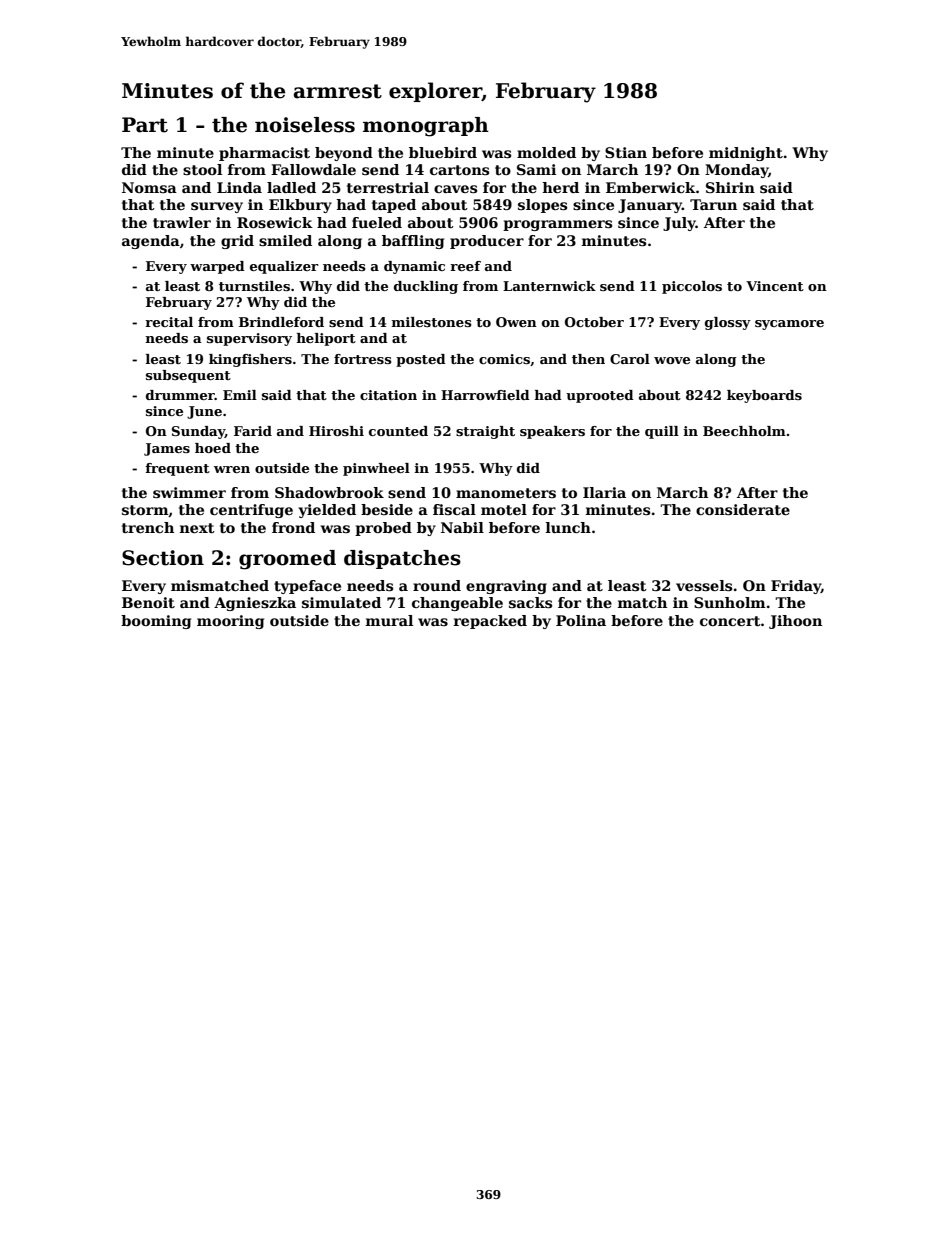 This screenshot has width=952, height=1233. What do you see at coordinates (542, 206) in the screenshot?
I see `slopes` at bounding box center [542, 206].
